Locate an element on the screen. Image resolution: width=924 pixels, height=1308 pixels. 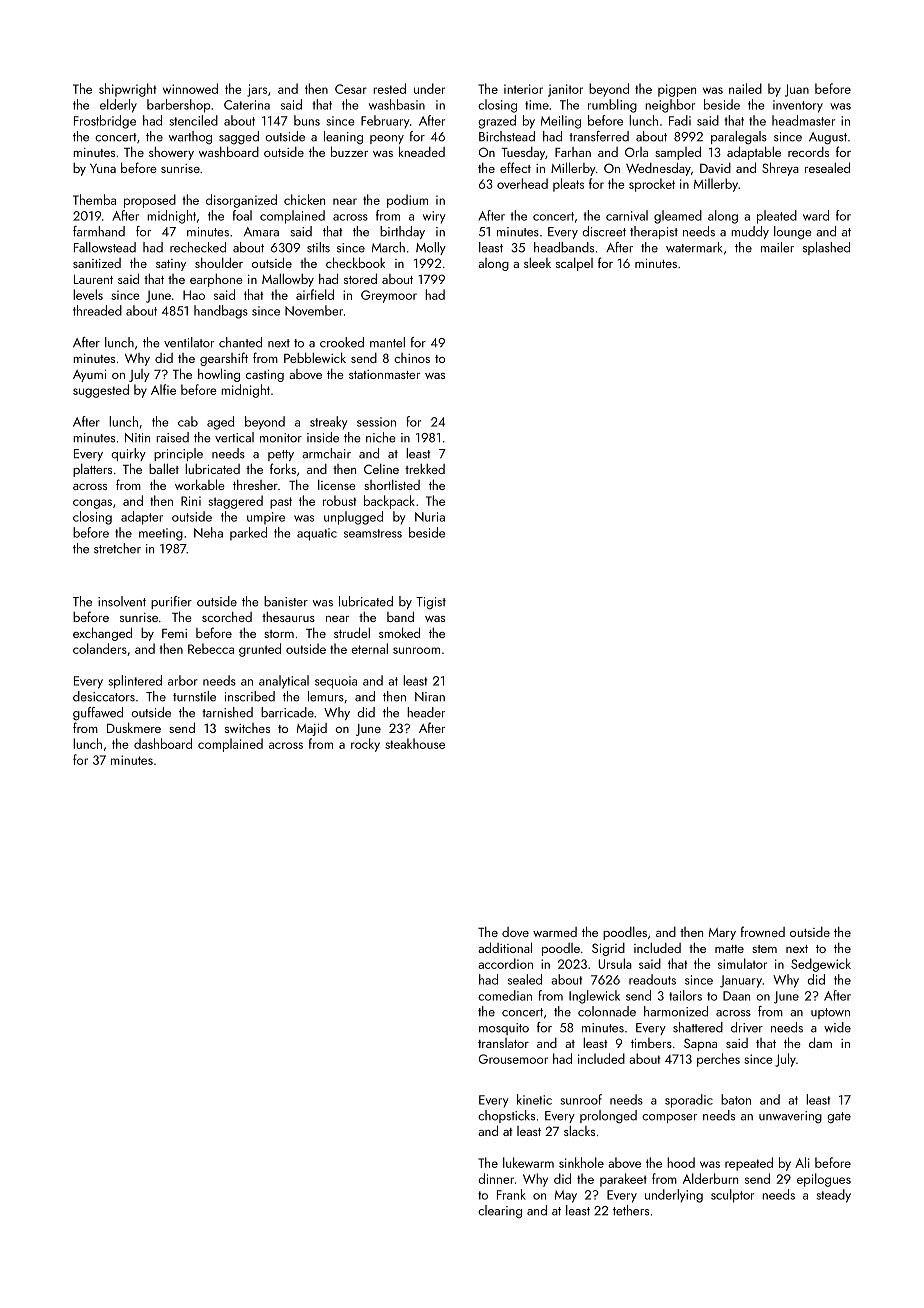
clearing is located at coordinates (500, 1211).
